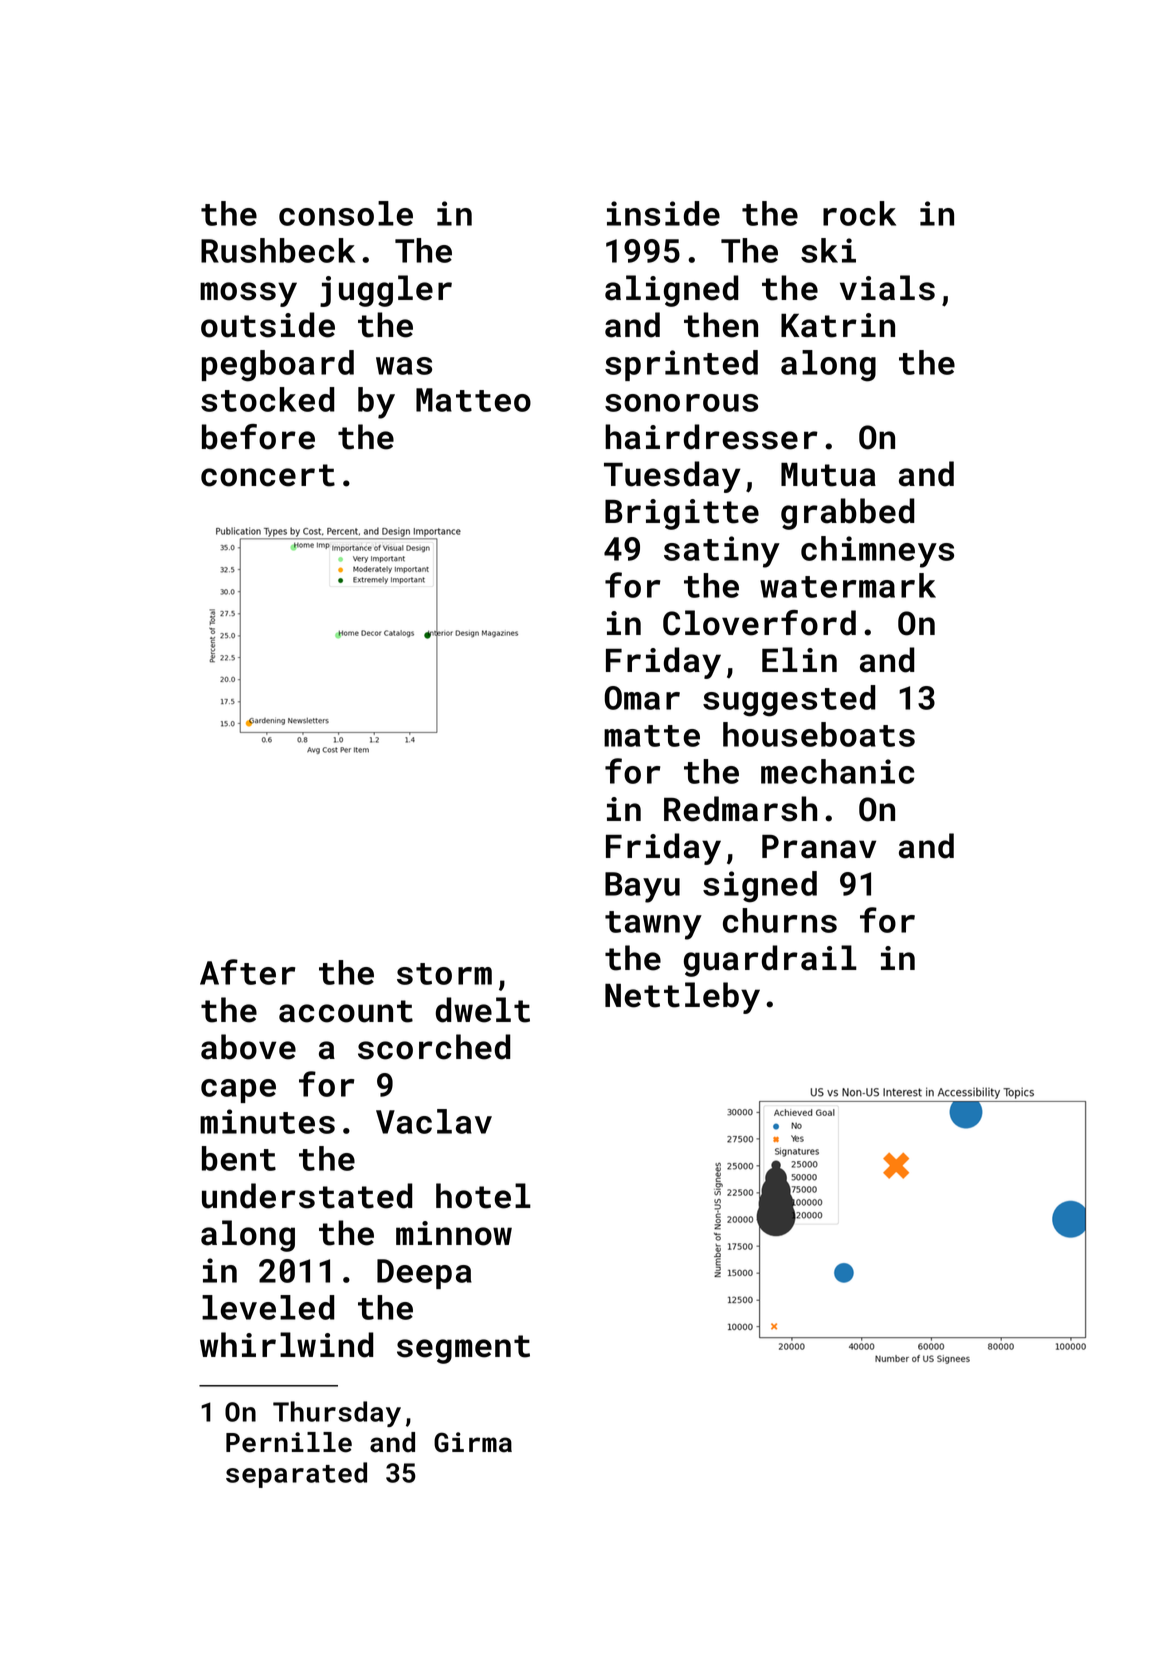  Describe the element at coordinates (386, 291) in the image. I see `juggler` at that location.
